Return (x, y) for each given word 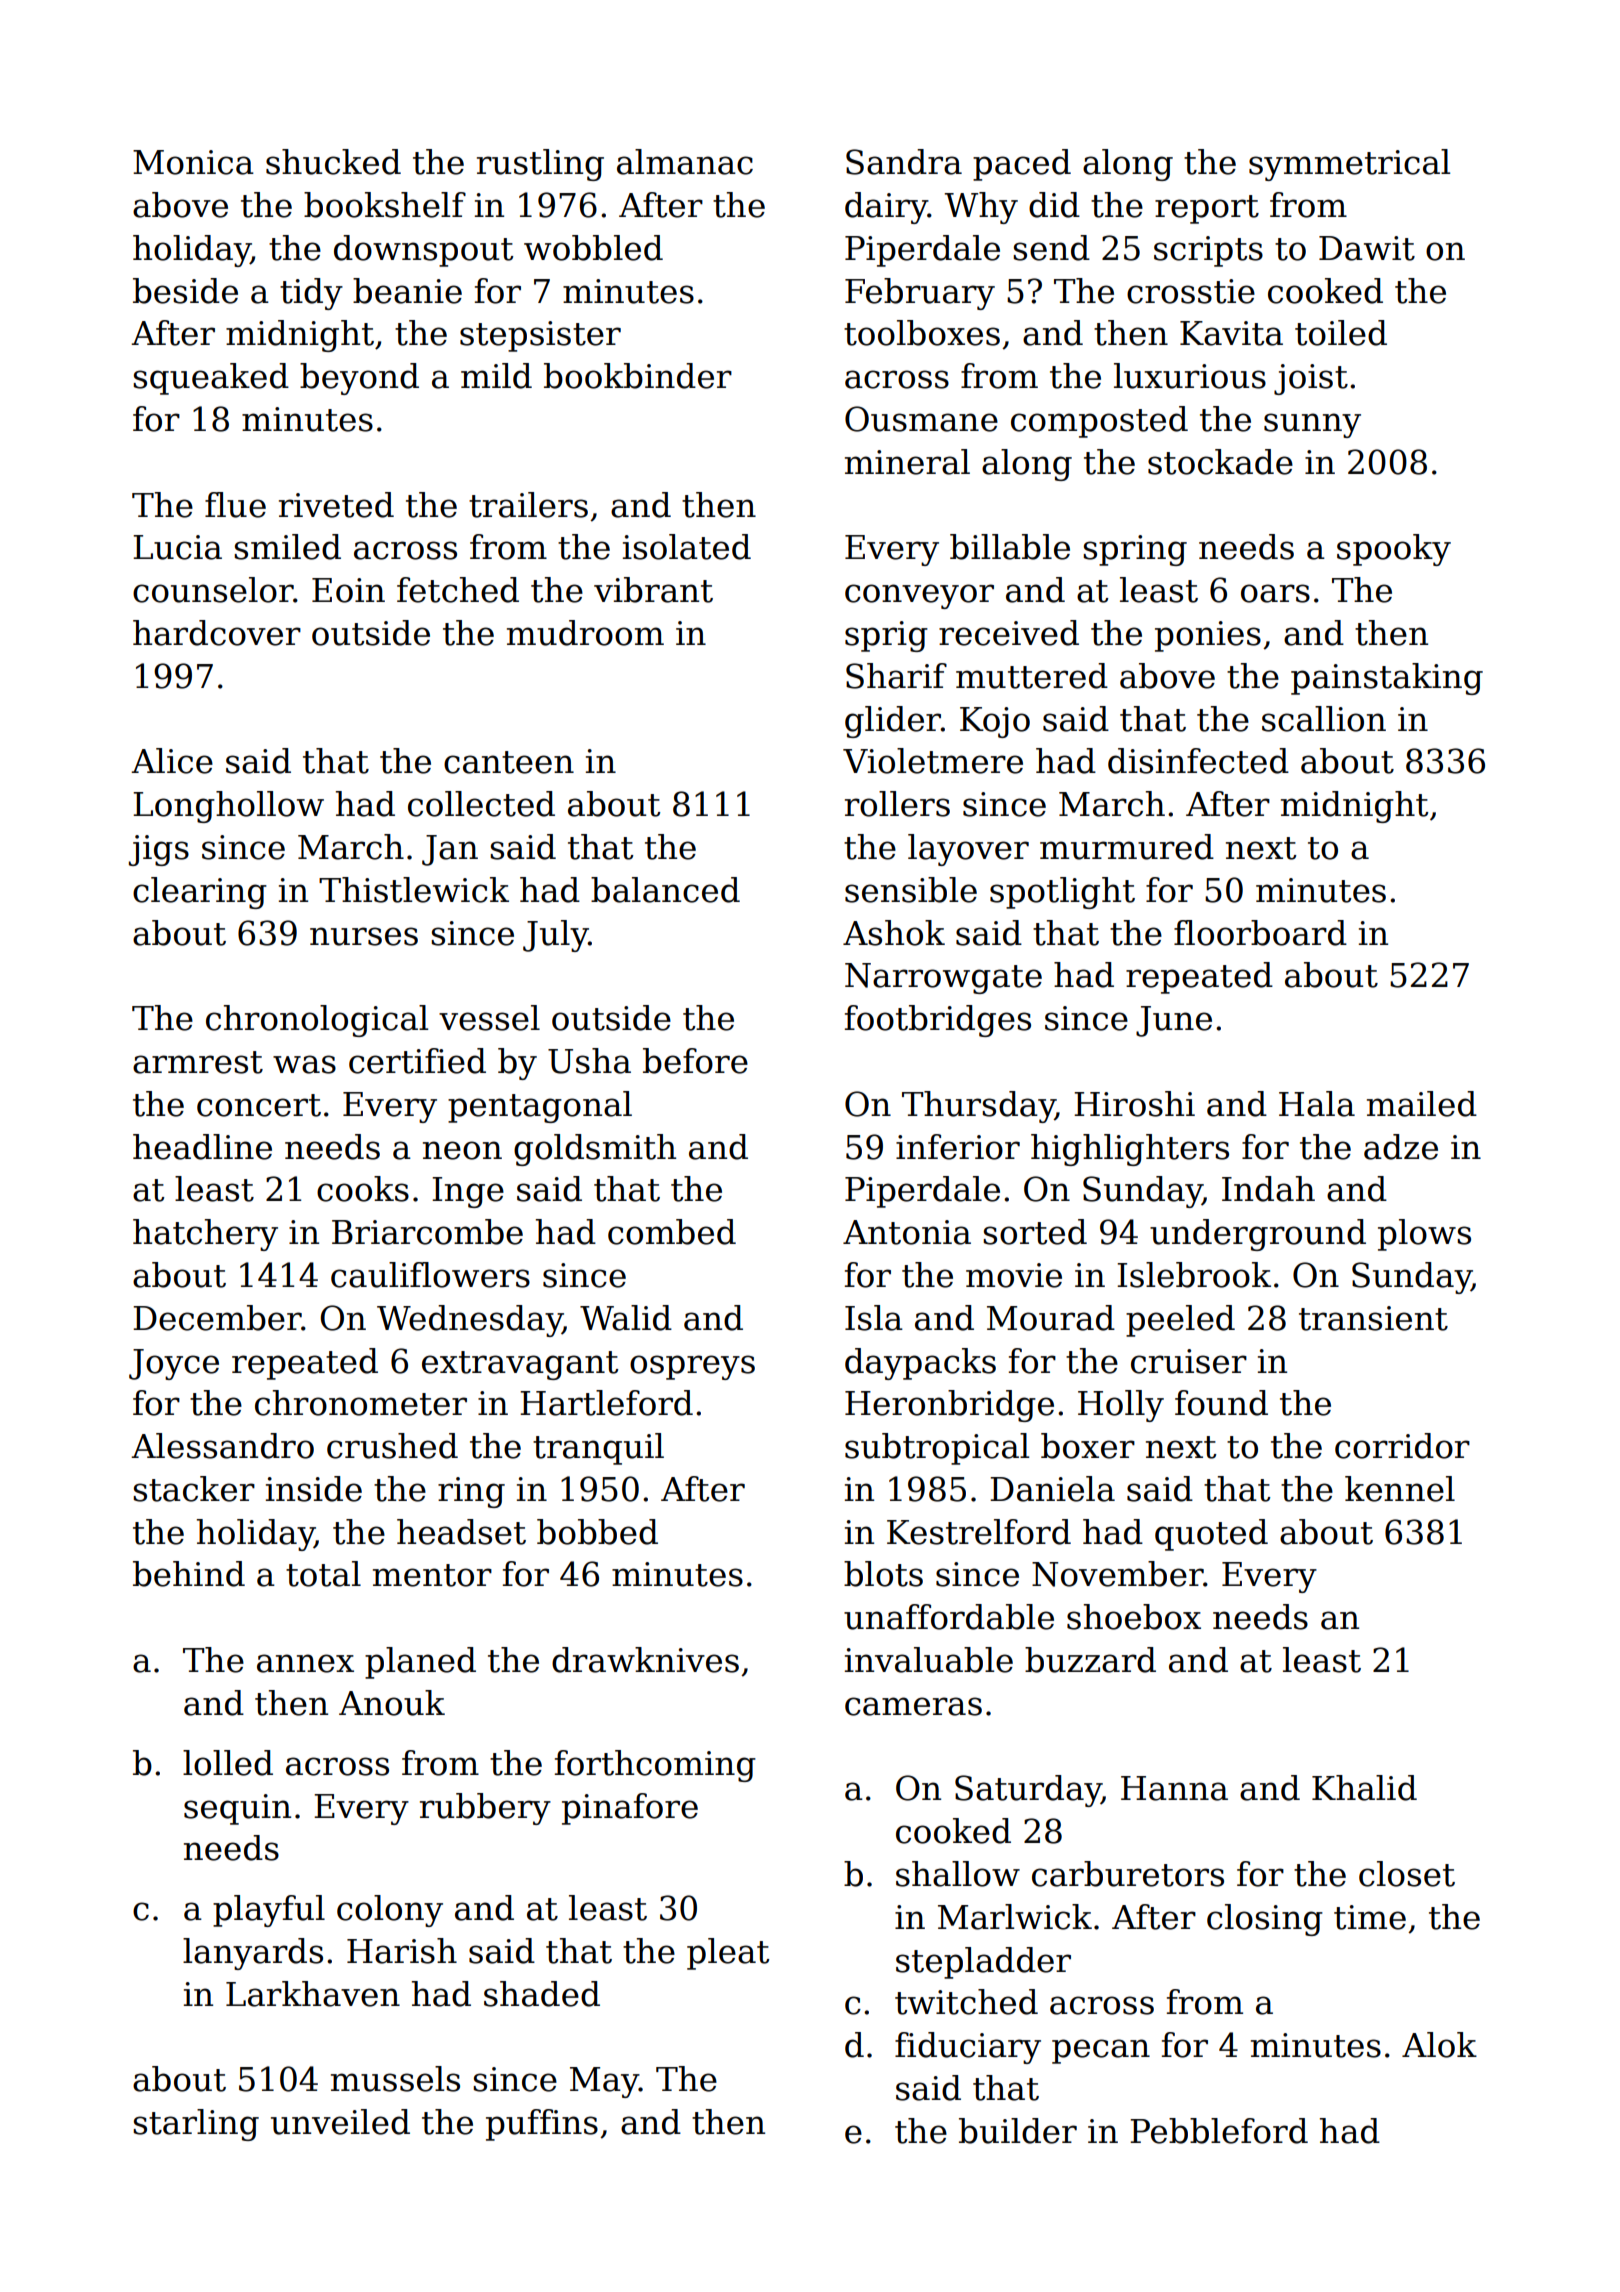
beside (185, 291)
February (920, 294)
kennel (1400, 1489)
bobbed (597, 1532)
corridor (1402, 1446)
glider (893, 722)
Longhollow (228, 807)
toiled (1341, 333)
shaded (542, 1994)
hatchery (205, 1235)
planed (420, 1663)
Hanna (1174, 1788)
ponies (1208, 636)
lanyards (253, 1954)
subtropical (937, 1449)
